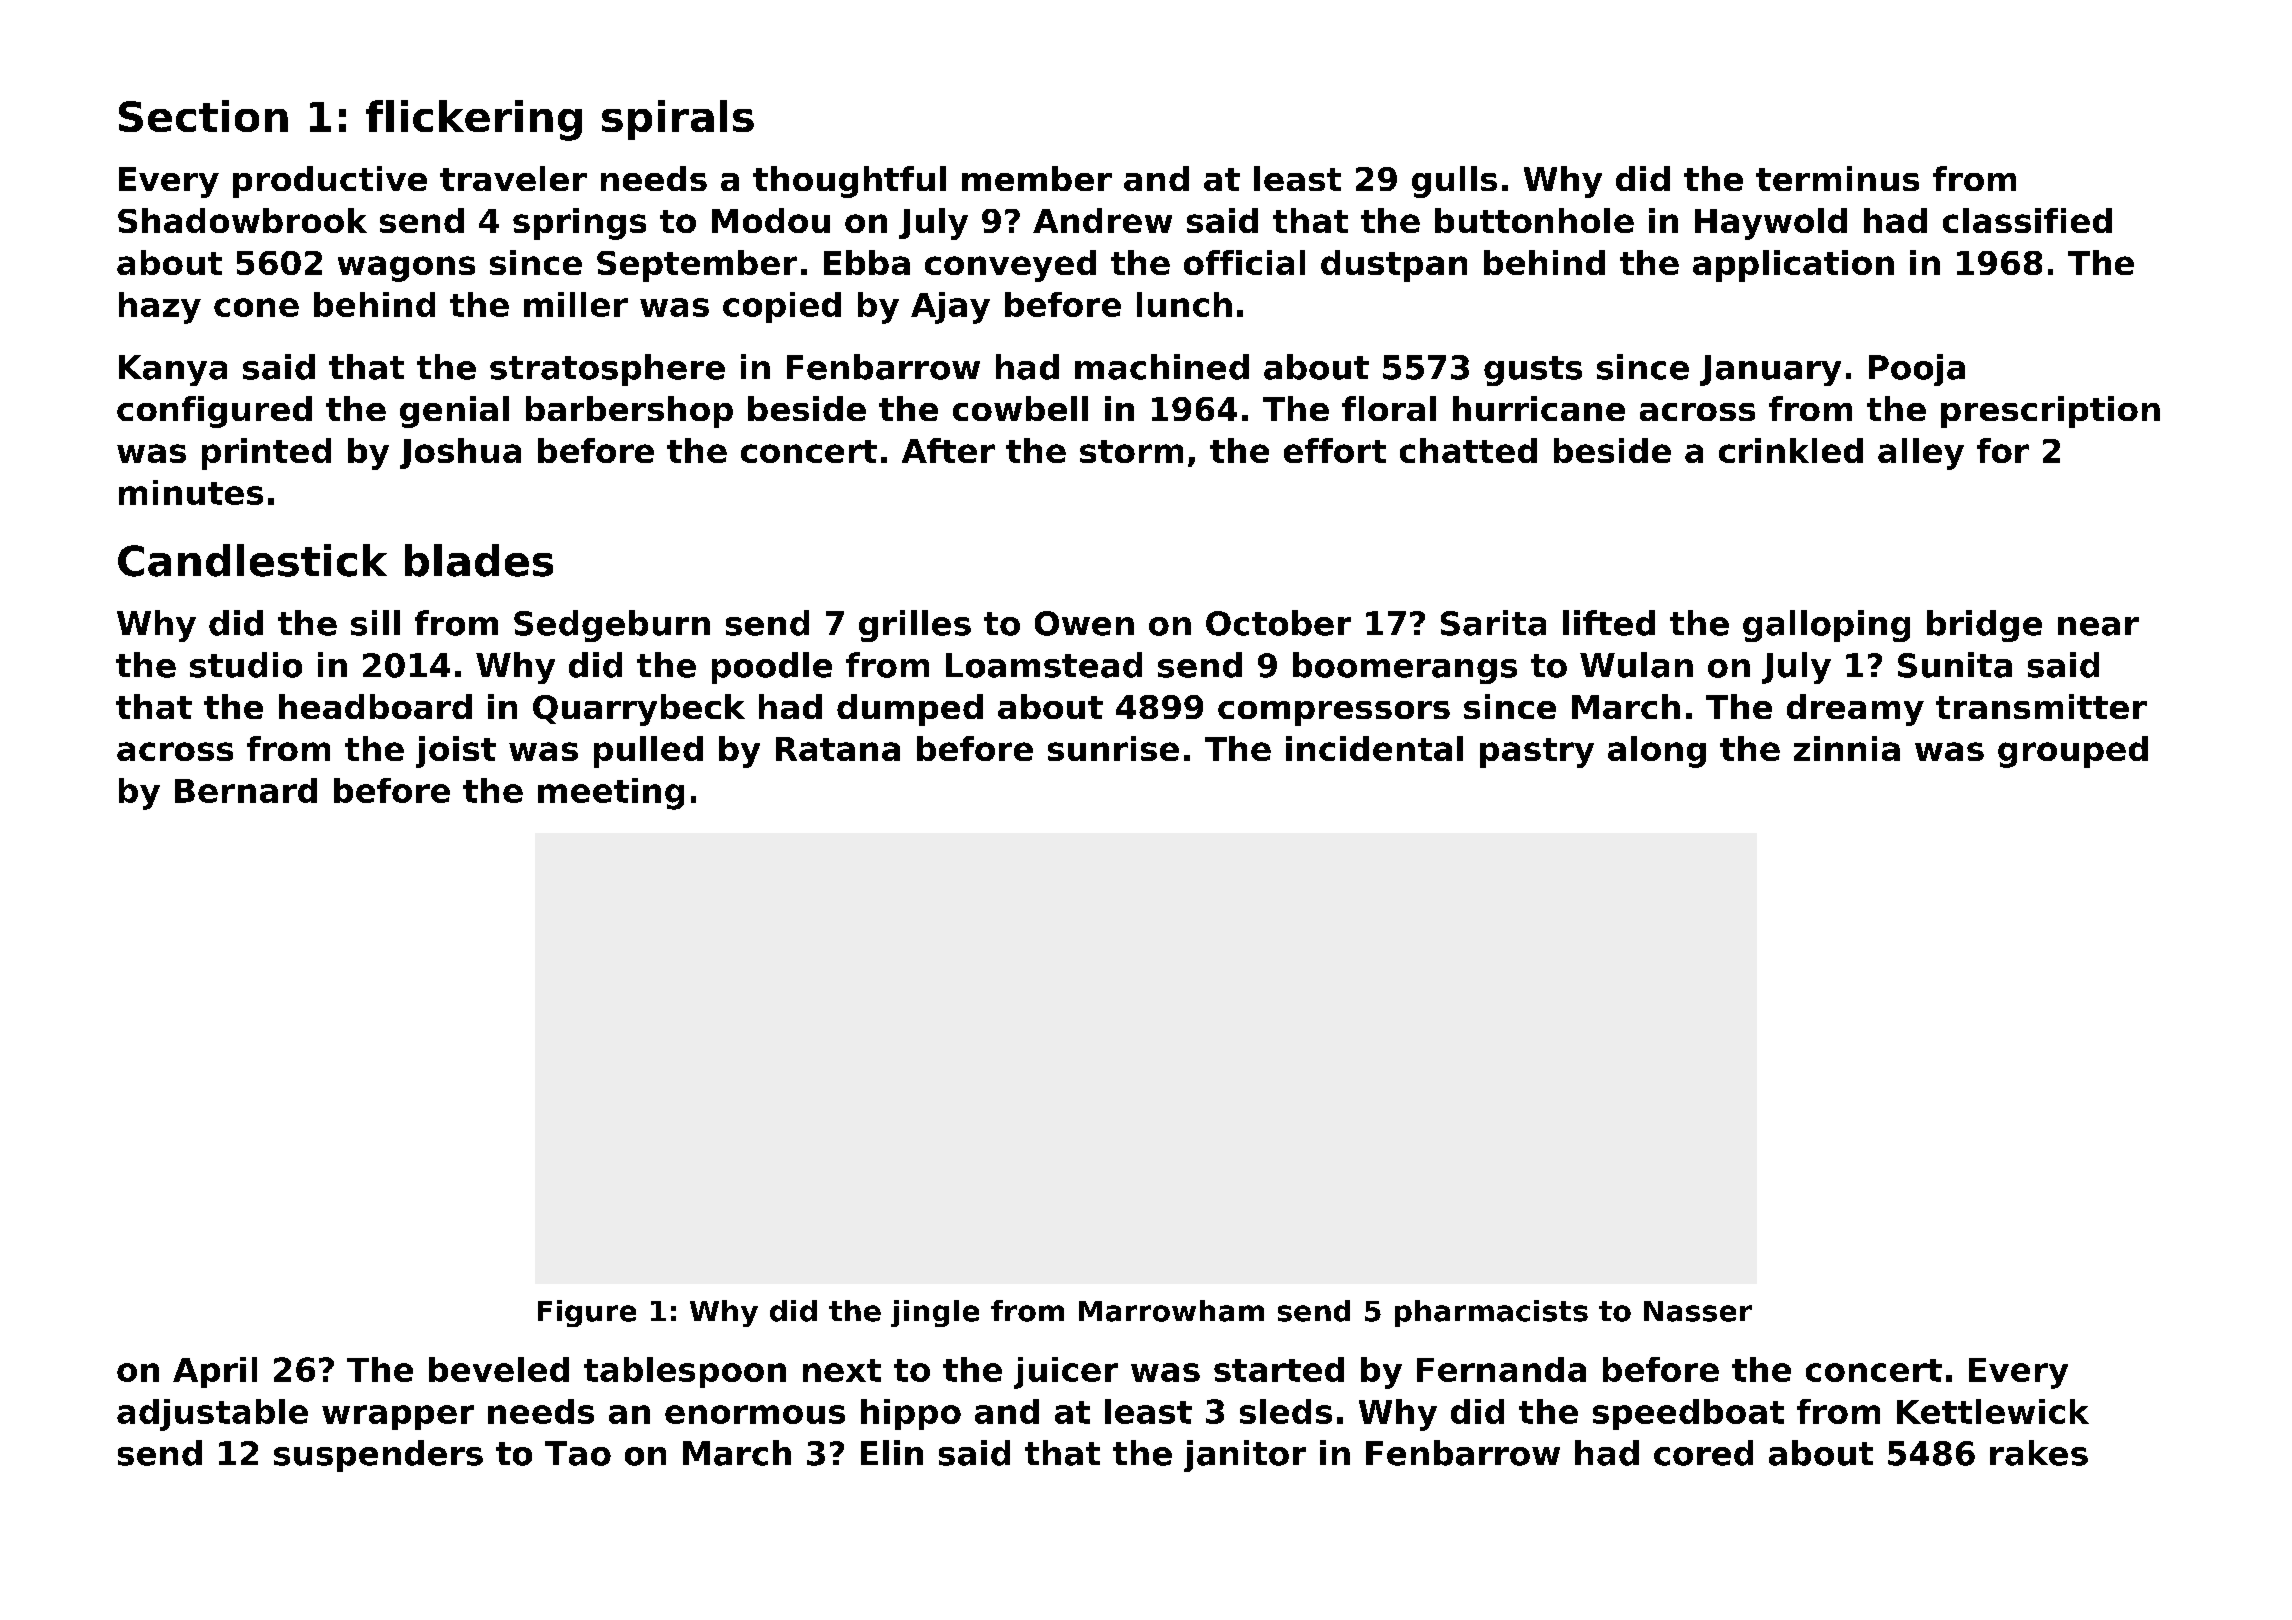  What do you see at coordinates (499, 1369) in the image?
I see `beveled` at bounding box center [499, 1369].
